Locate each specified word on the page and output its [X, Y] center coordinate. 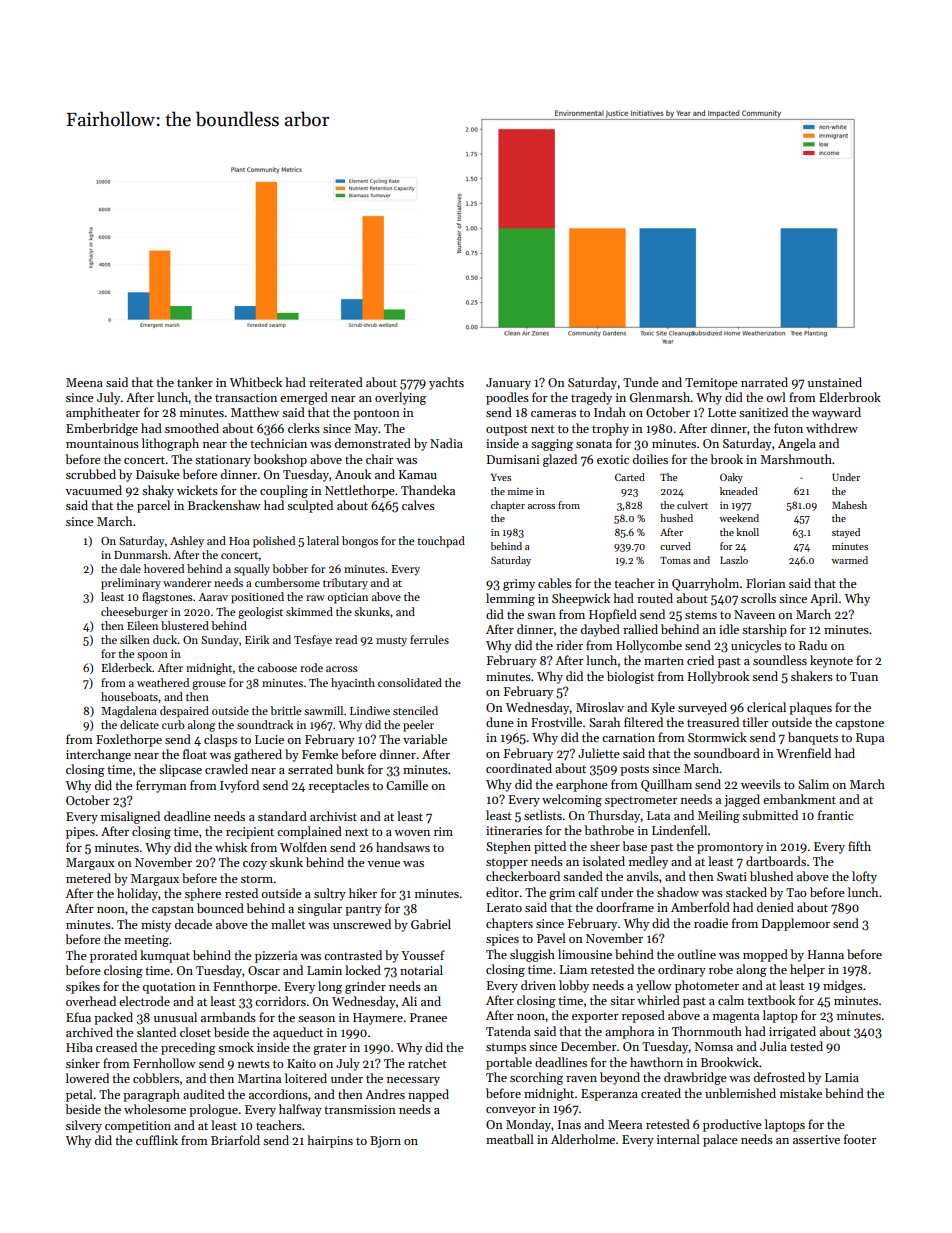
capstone [859, 724]
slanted [156, 1032]
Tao [796, 892]
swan [541, 616]
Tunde [641, 382]
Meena [84, 382]
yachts [446, 383]
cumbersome [287, 582]
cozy [255, 865]
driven [538, 985]
